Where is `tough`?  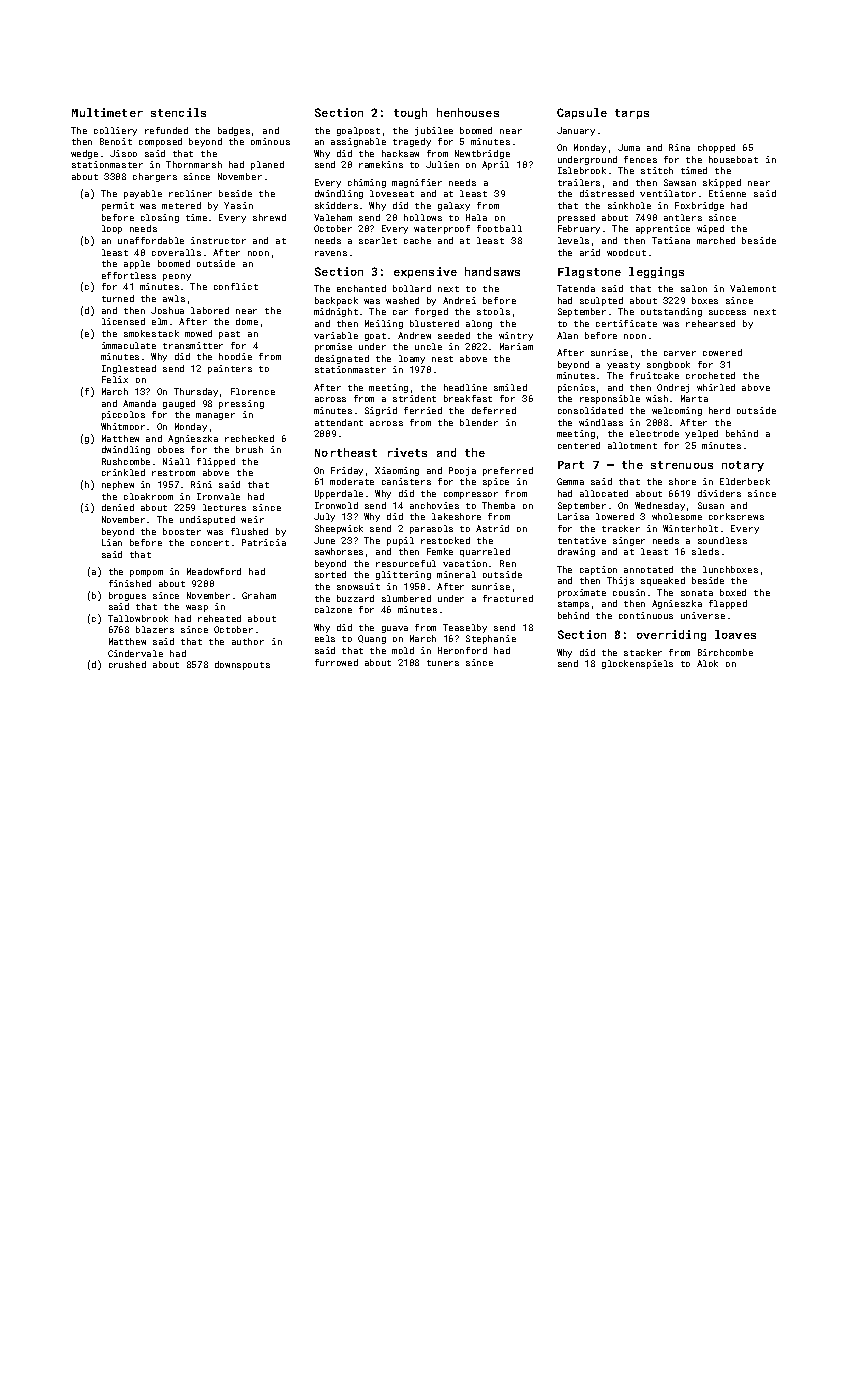
tough is located at coordinates (410, 113).
